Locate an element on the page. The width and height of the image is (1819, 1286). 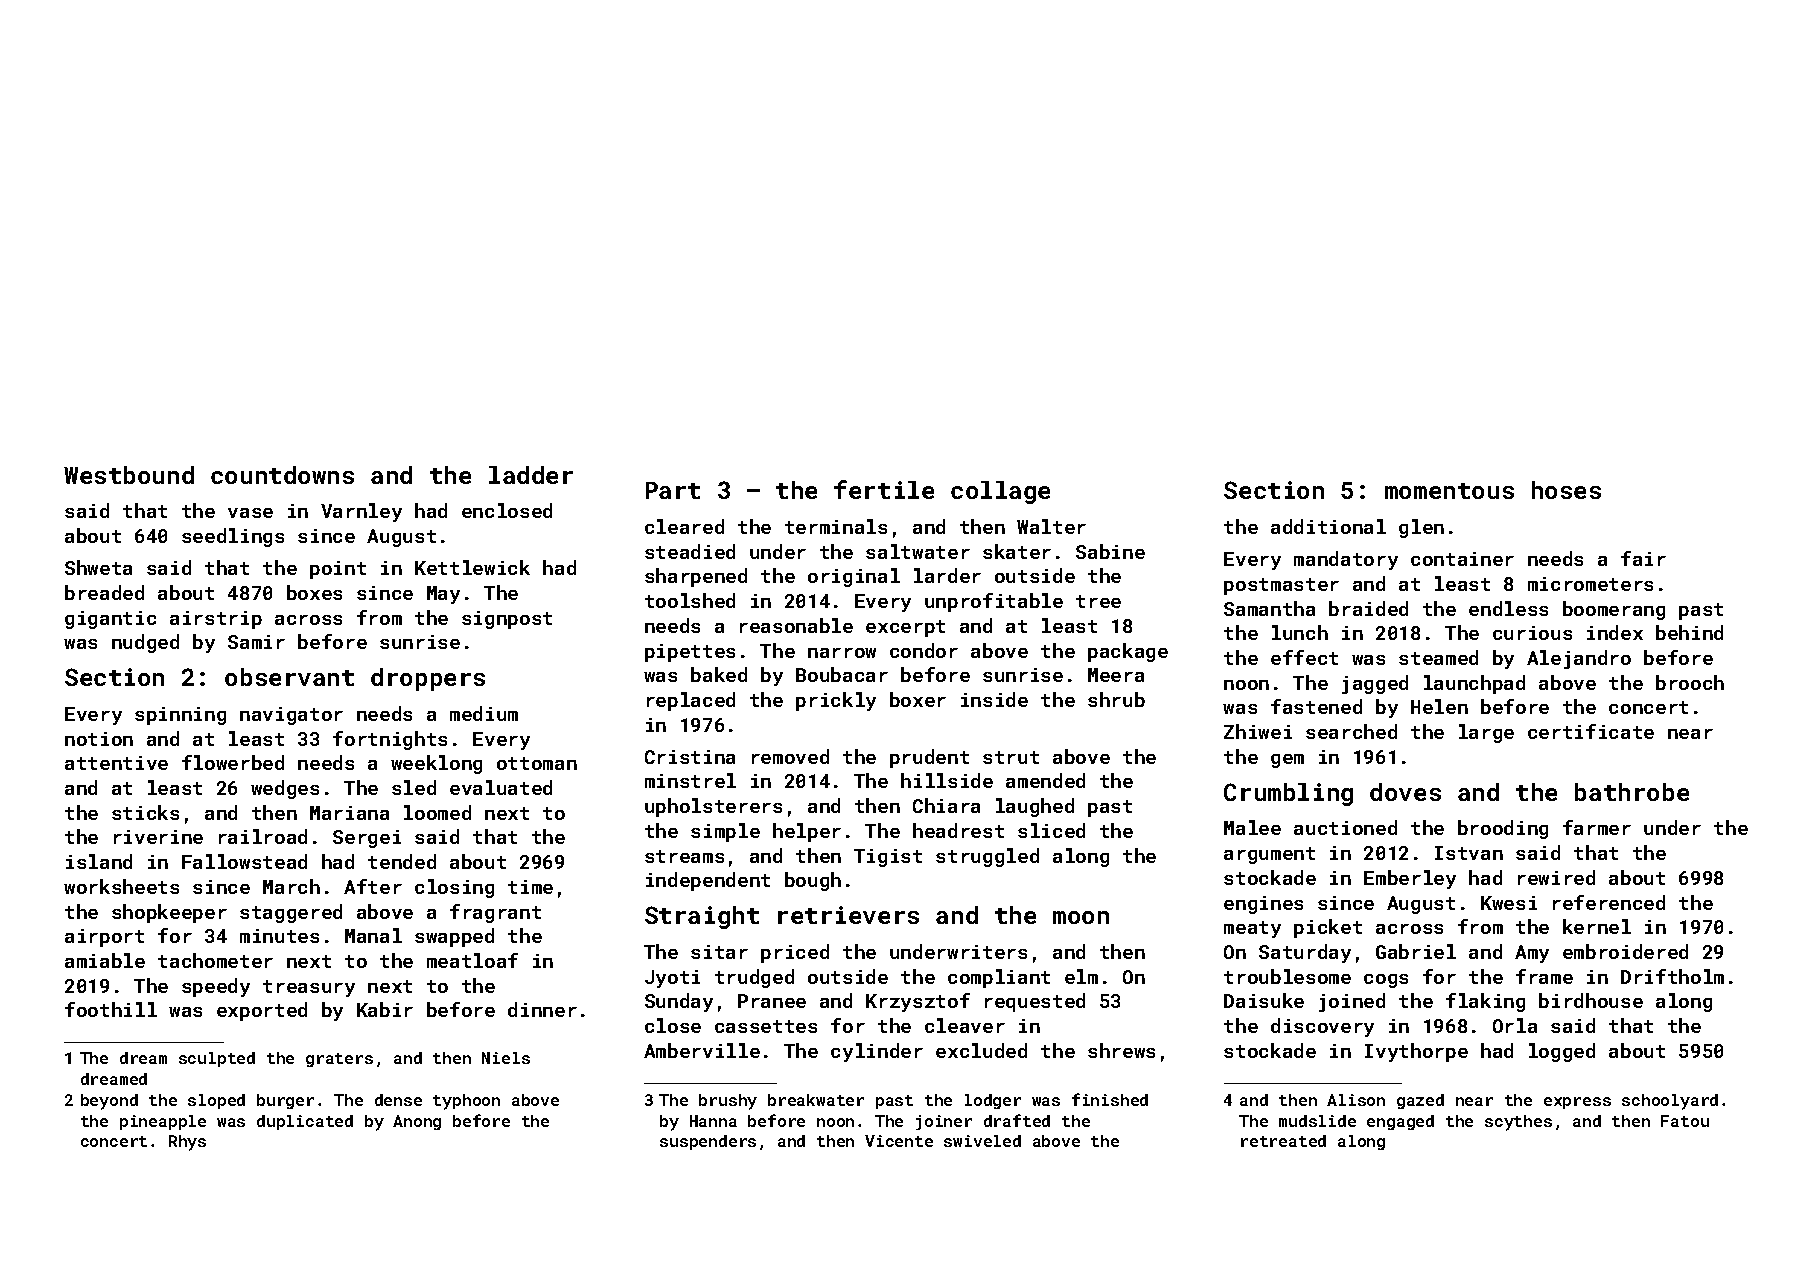
removed is located at coordinates (790, 756).
